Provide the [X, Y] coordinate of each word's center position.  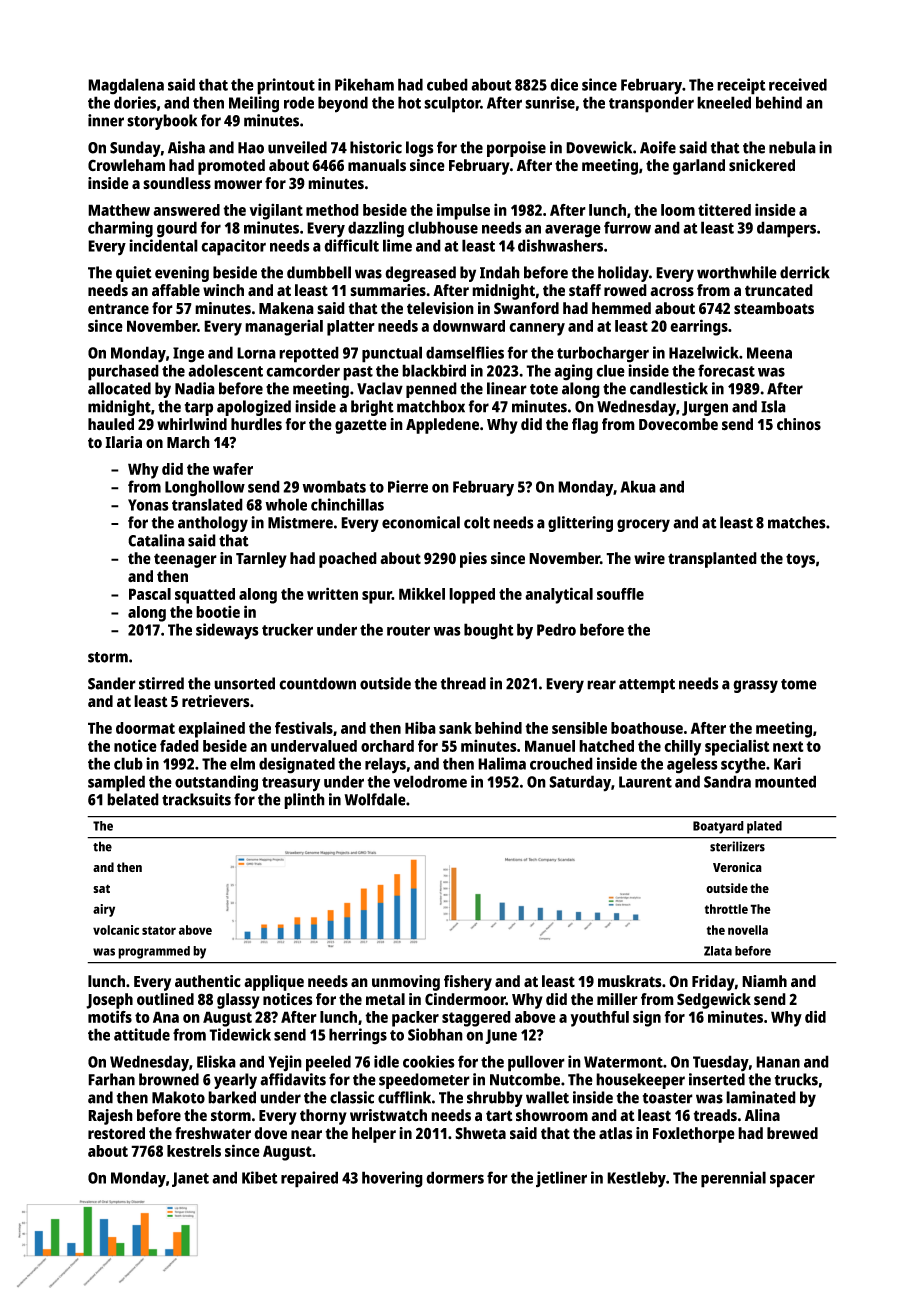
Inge [188, 355]
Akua [638, 486]
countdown [317, 683]
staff [585, 290]
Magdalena [126, 86]
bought [489, 631]
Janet [190, 1179]
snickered [762, 165]
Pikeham [364, 84]
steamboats [774, 308]
